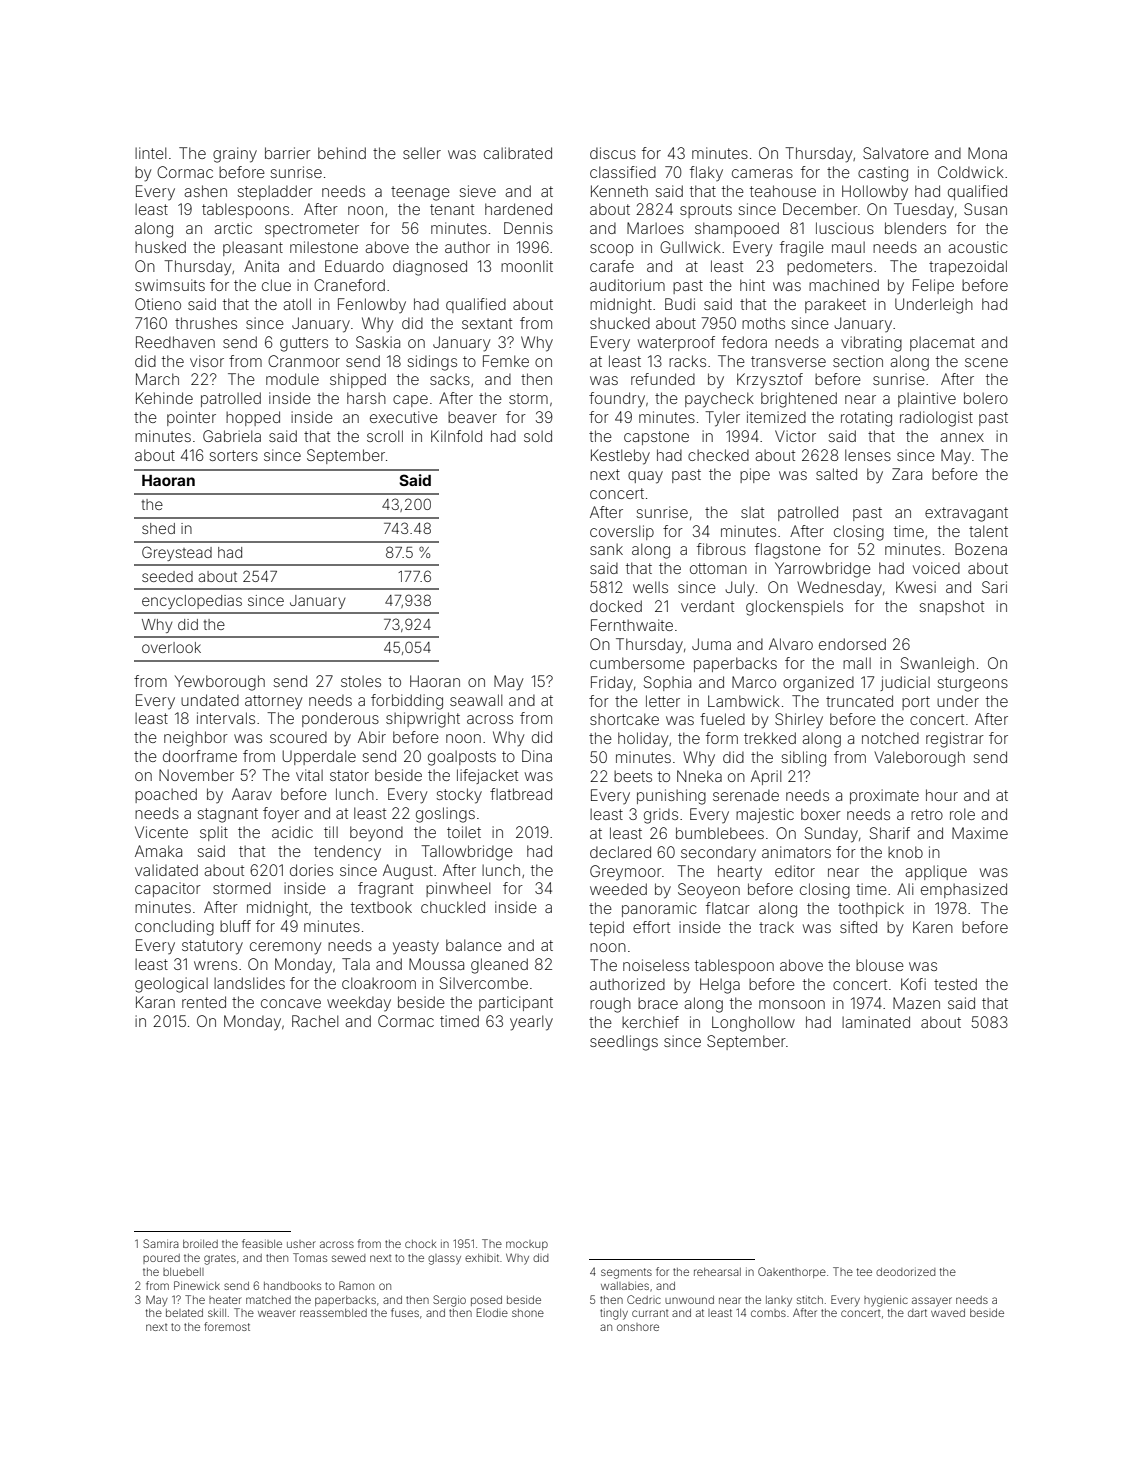  What do you see at coordinates (464, 832) in the screenshot?
I see `toilet` at bounding box center [464, 832].
